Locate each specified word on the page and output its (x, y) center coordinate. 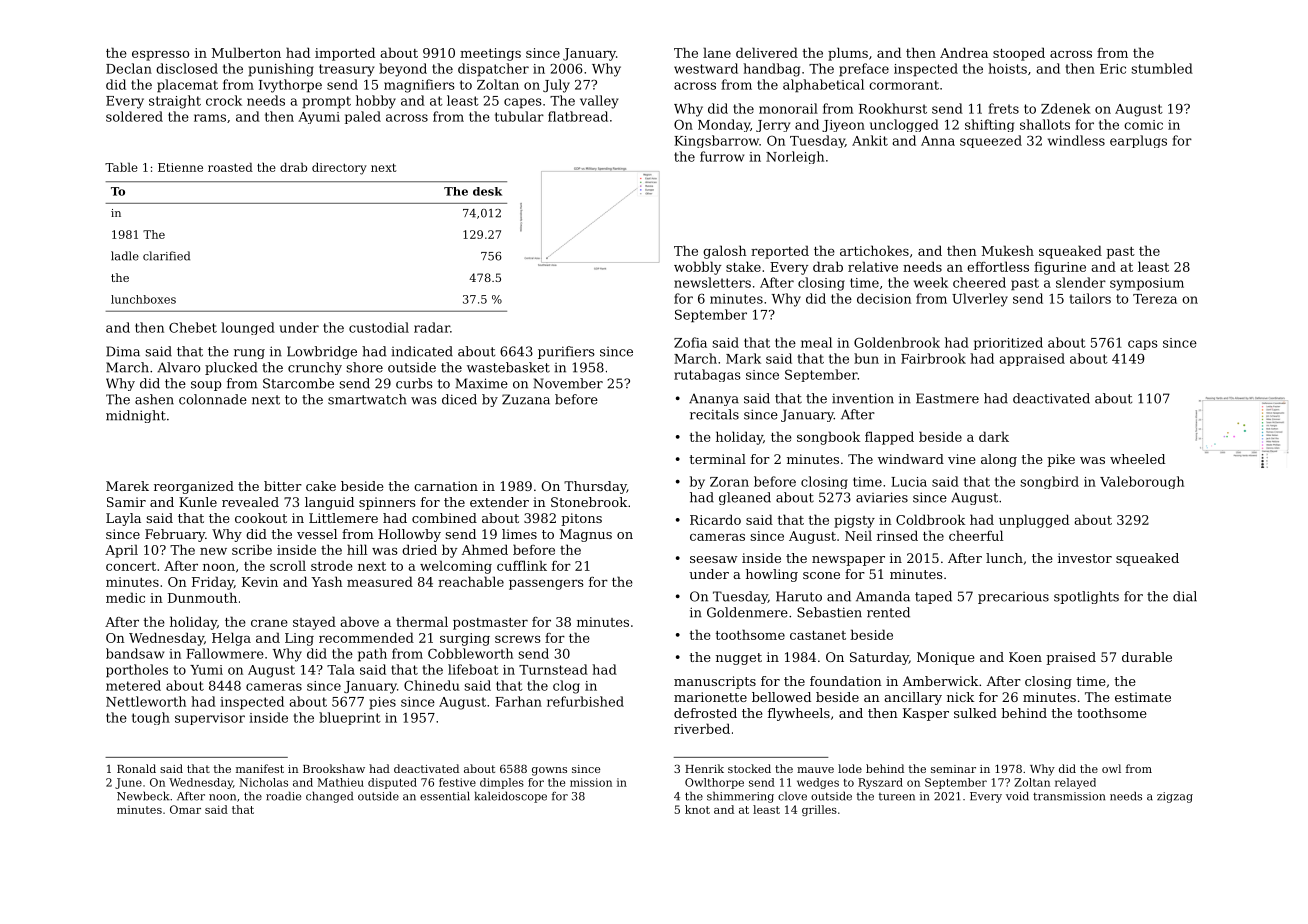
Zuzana (526, 399)
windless (1076, 140)
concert (131, 566)
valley (599, 102)
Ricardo (715, 519)
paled (363, 117)
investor (1085, 558)
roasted (230, 167)
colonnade (213, 399)
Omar (185, 809)
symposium (1147, 284)
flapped (889, 438)
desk (487, 191)
